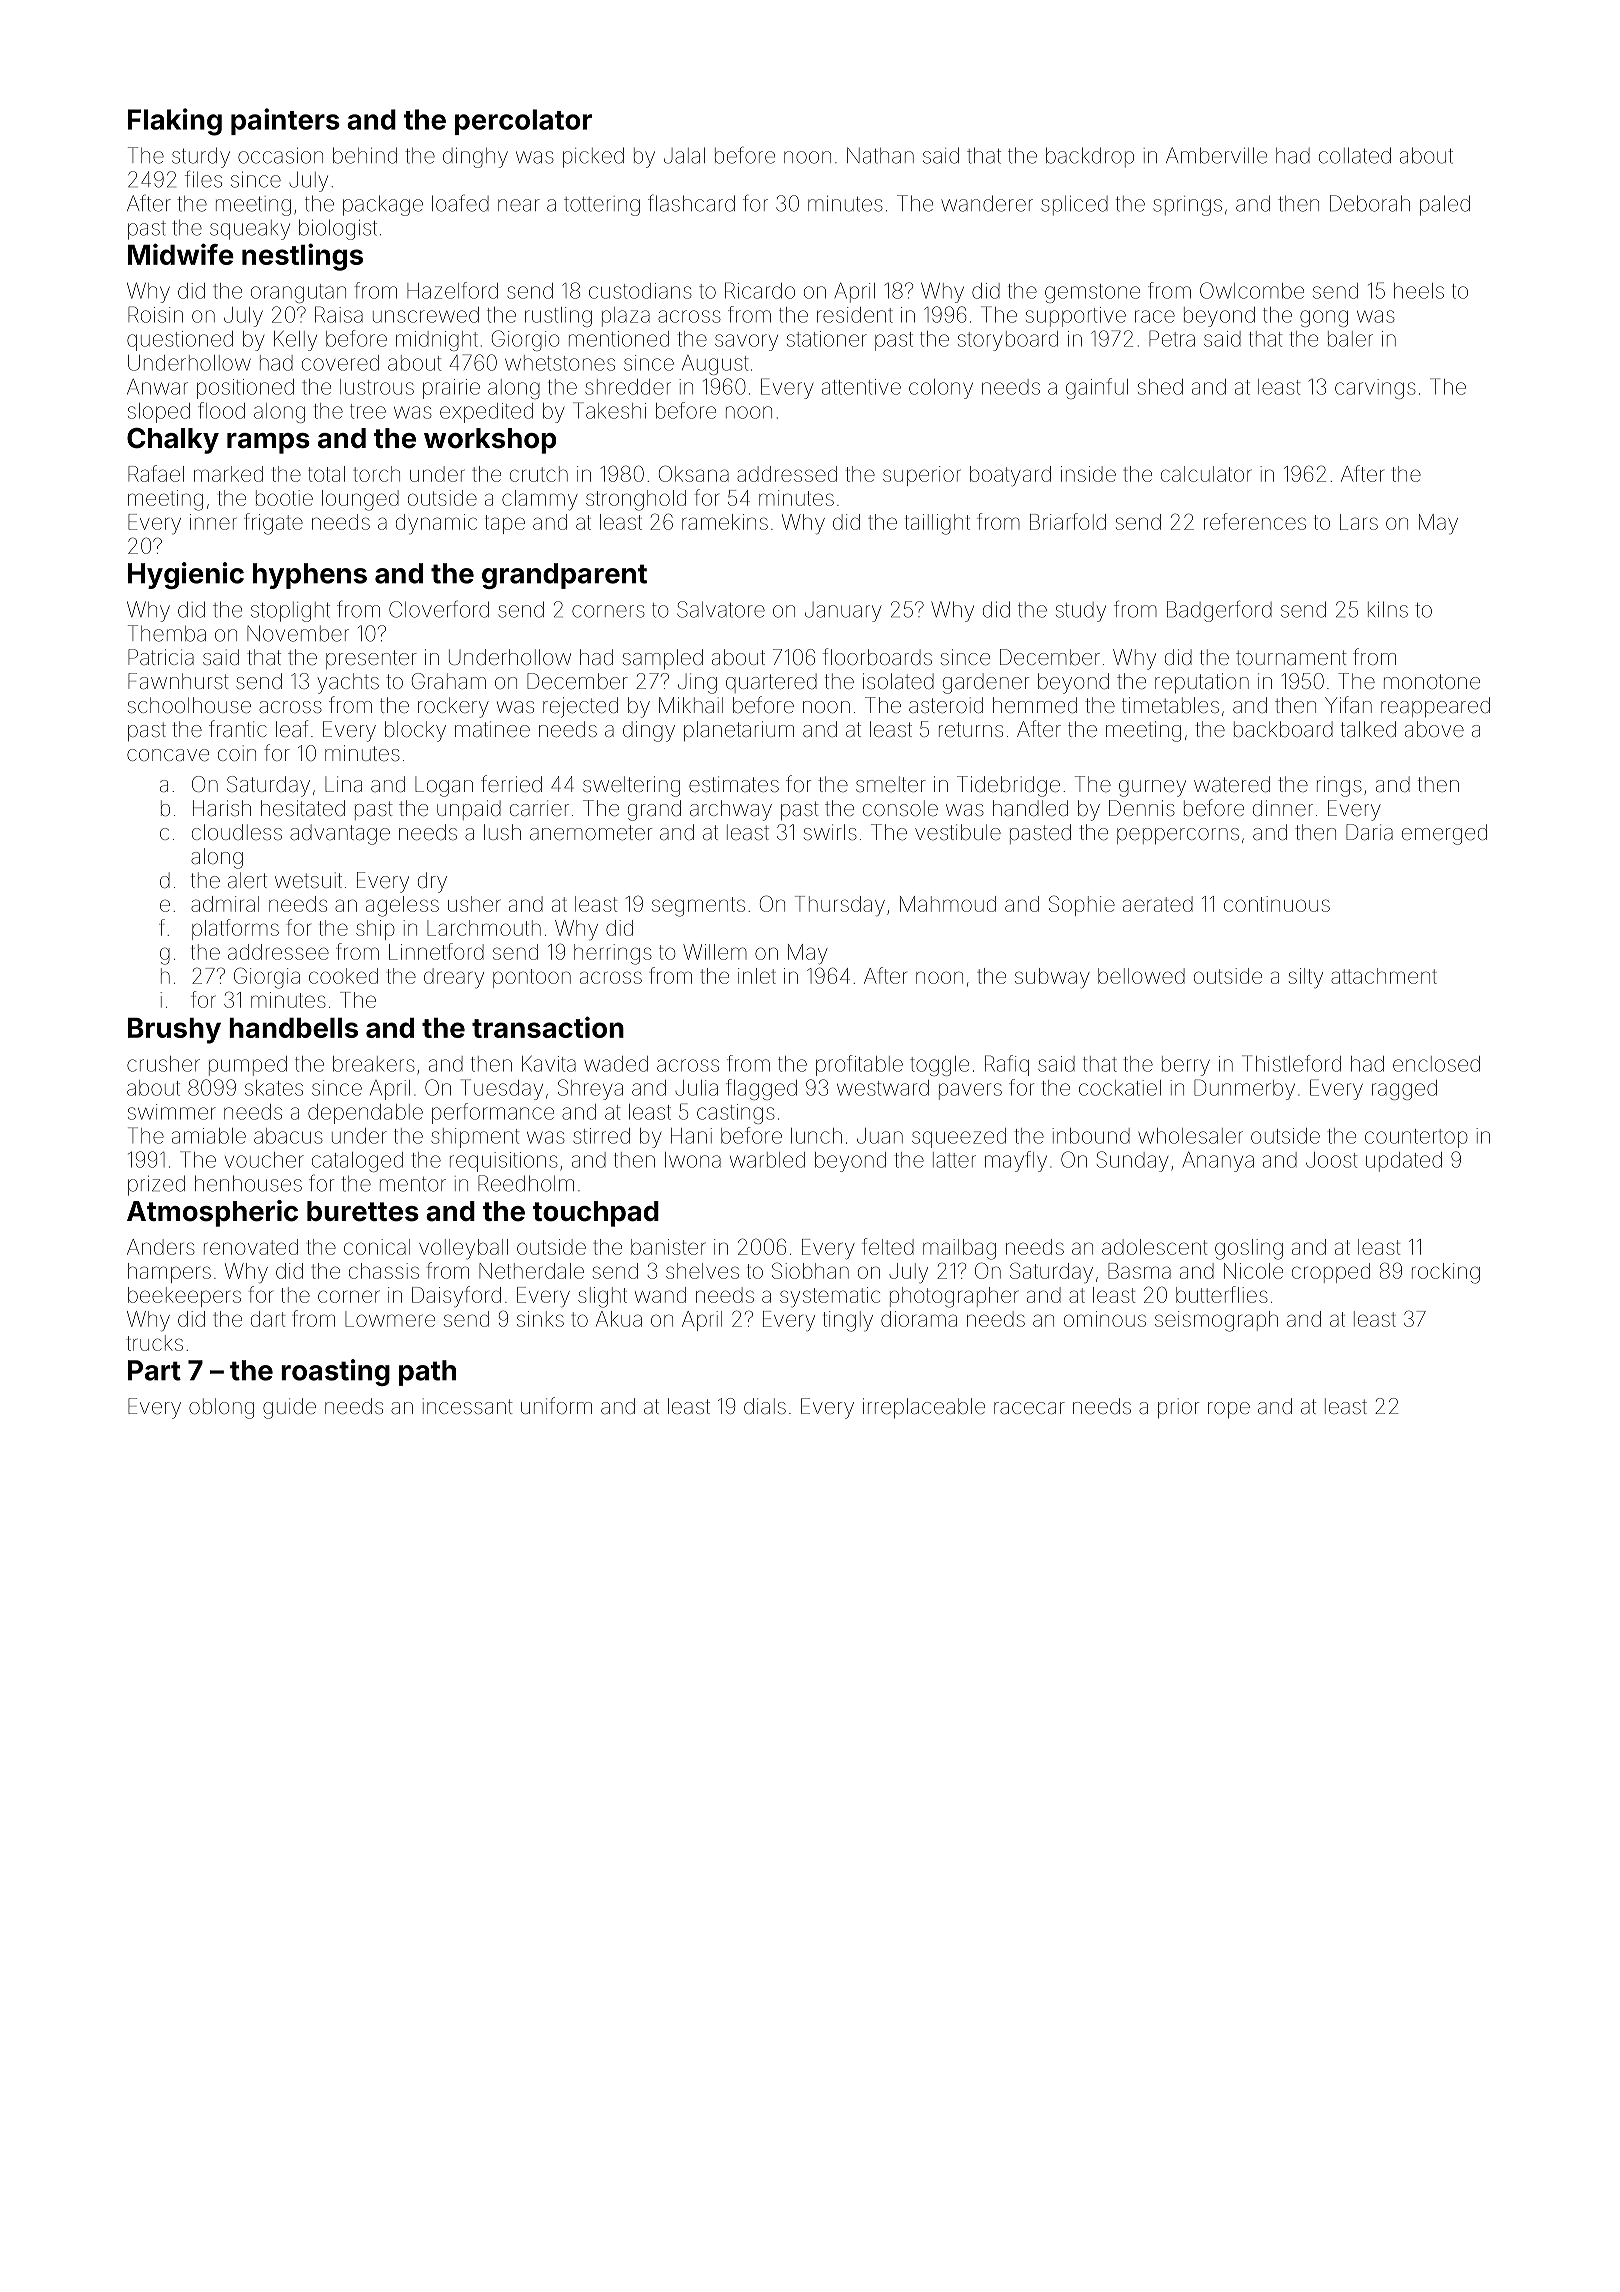  Describe the element at coordinates (1370, 203) in the page. I see `Deborah` at that location.
